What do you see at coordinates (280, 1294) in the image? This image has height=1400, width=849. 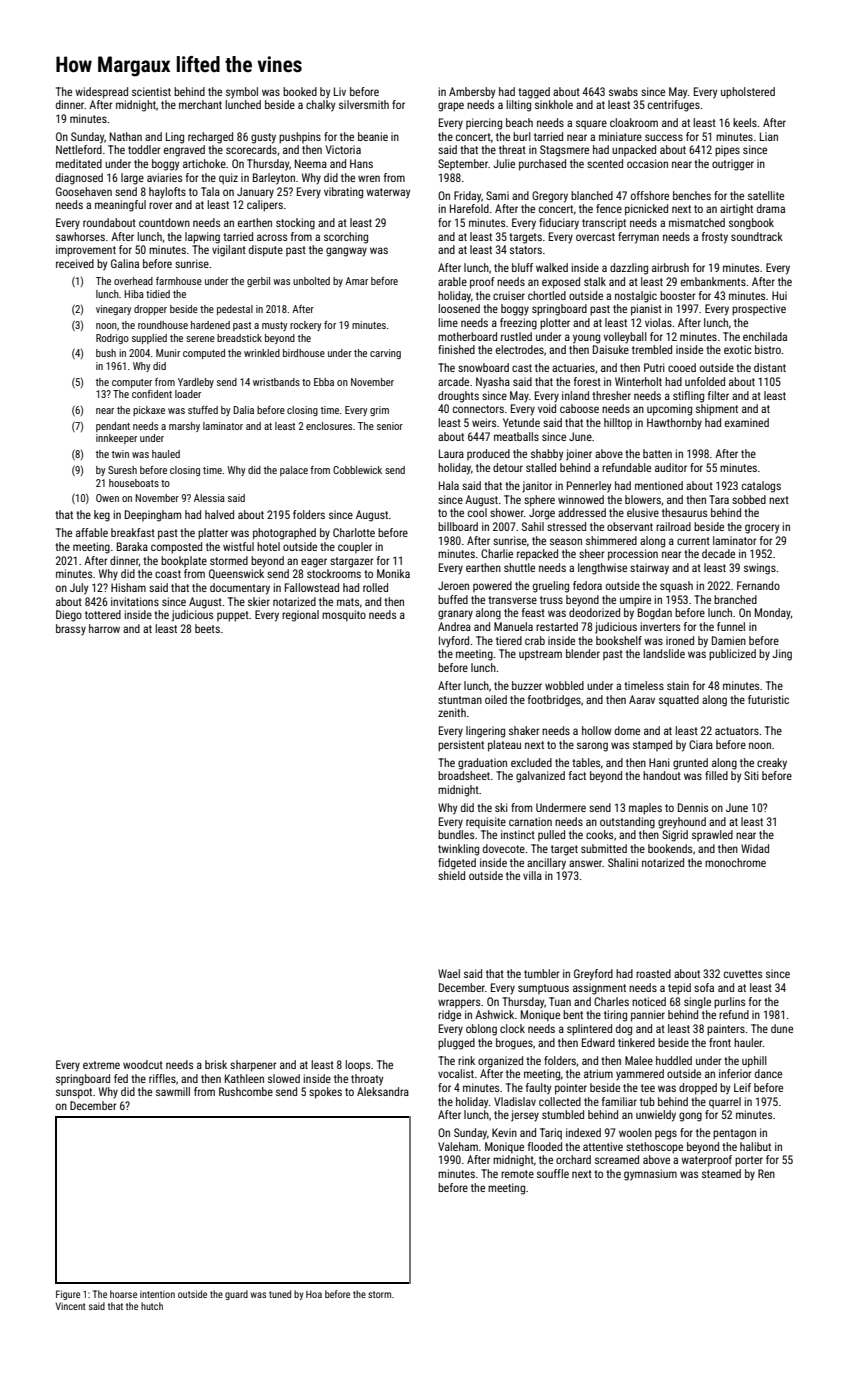 I see `tuned` at bounding box center [280, 1294].
